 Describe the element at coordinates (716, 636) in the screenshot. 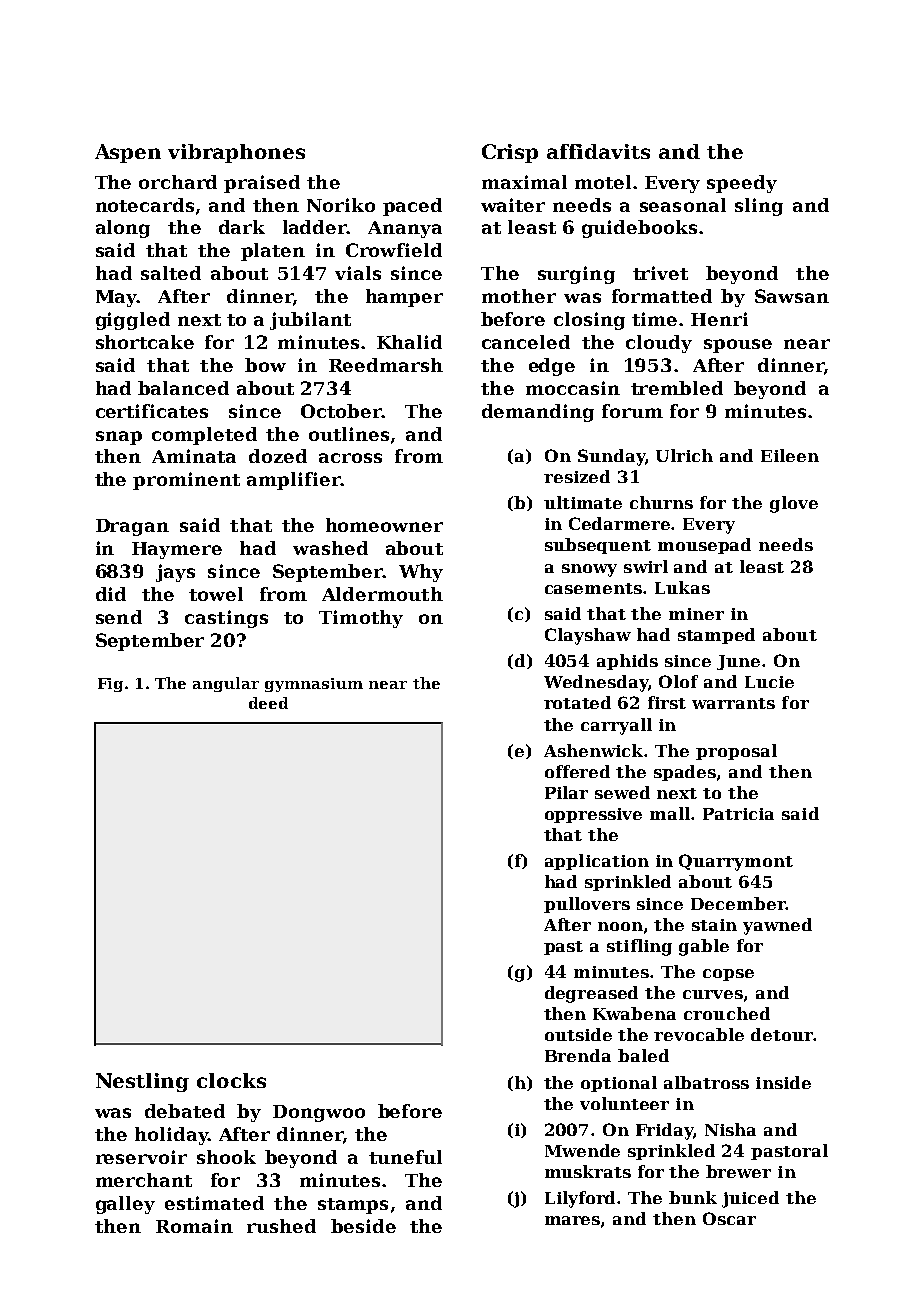

I see `stamped` at that location.
